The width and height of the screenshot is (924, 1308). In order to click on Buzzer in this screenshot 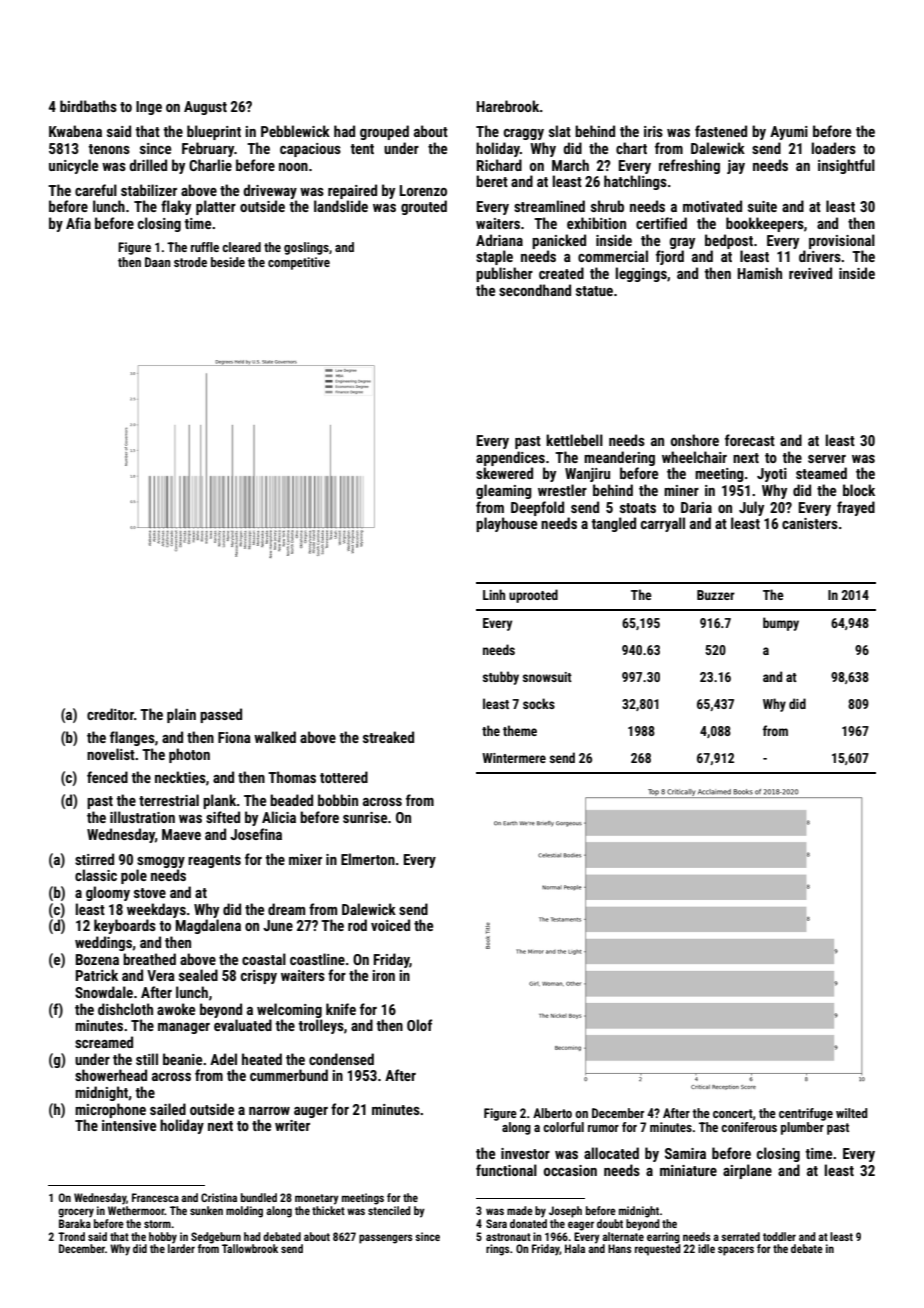, I will do `click(716, 595)`.
